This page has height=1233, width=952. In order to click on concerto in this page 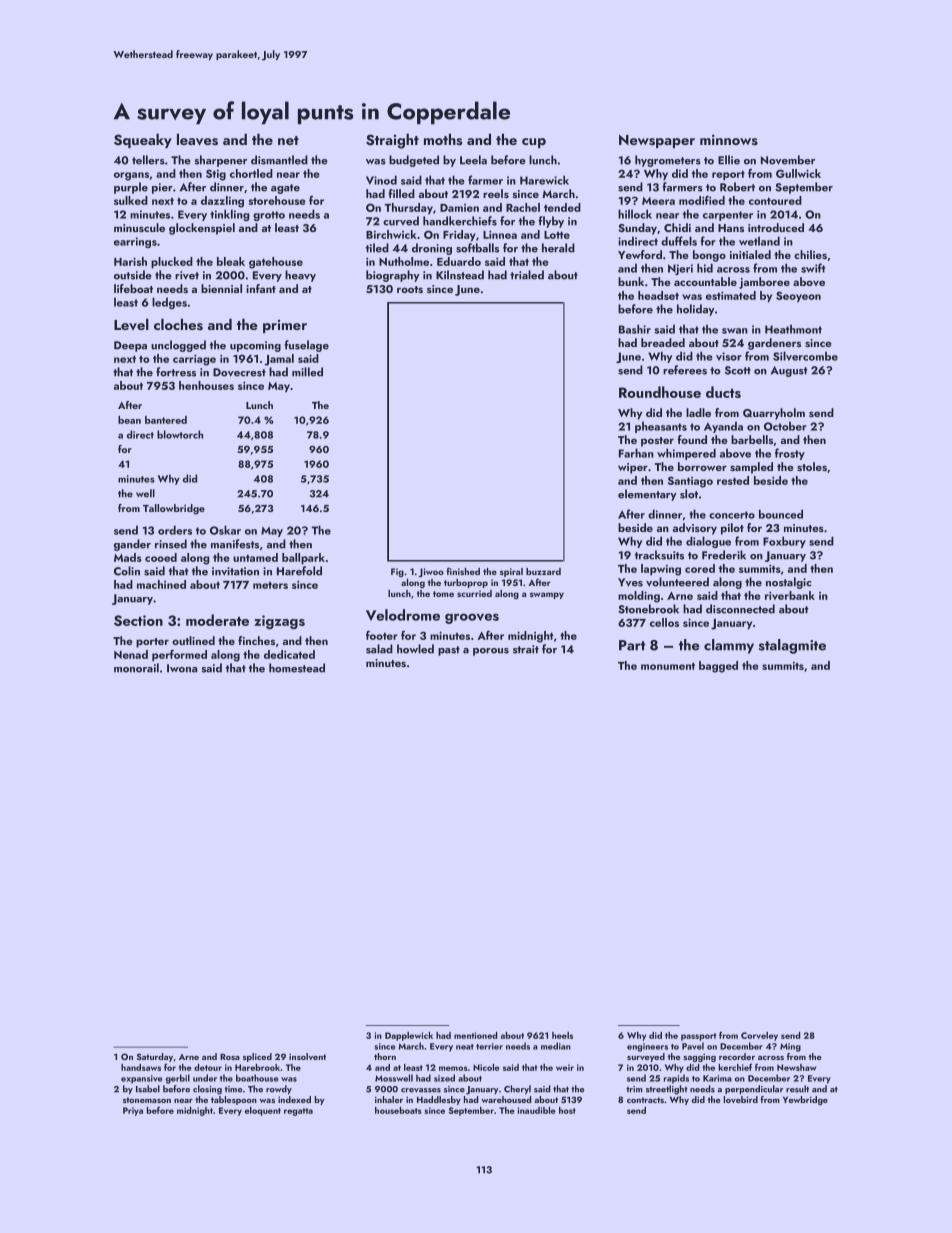, I will do `click(732, 515)`.
